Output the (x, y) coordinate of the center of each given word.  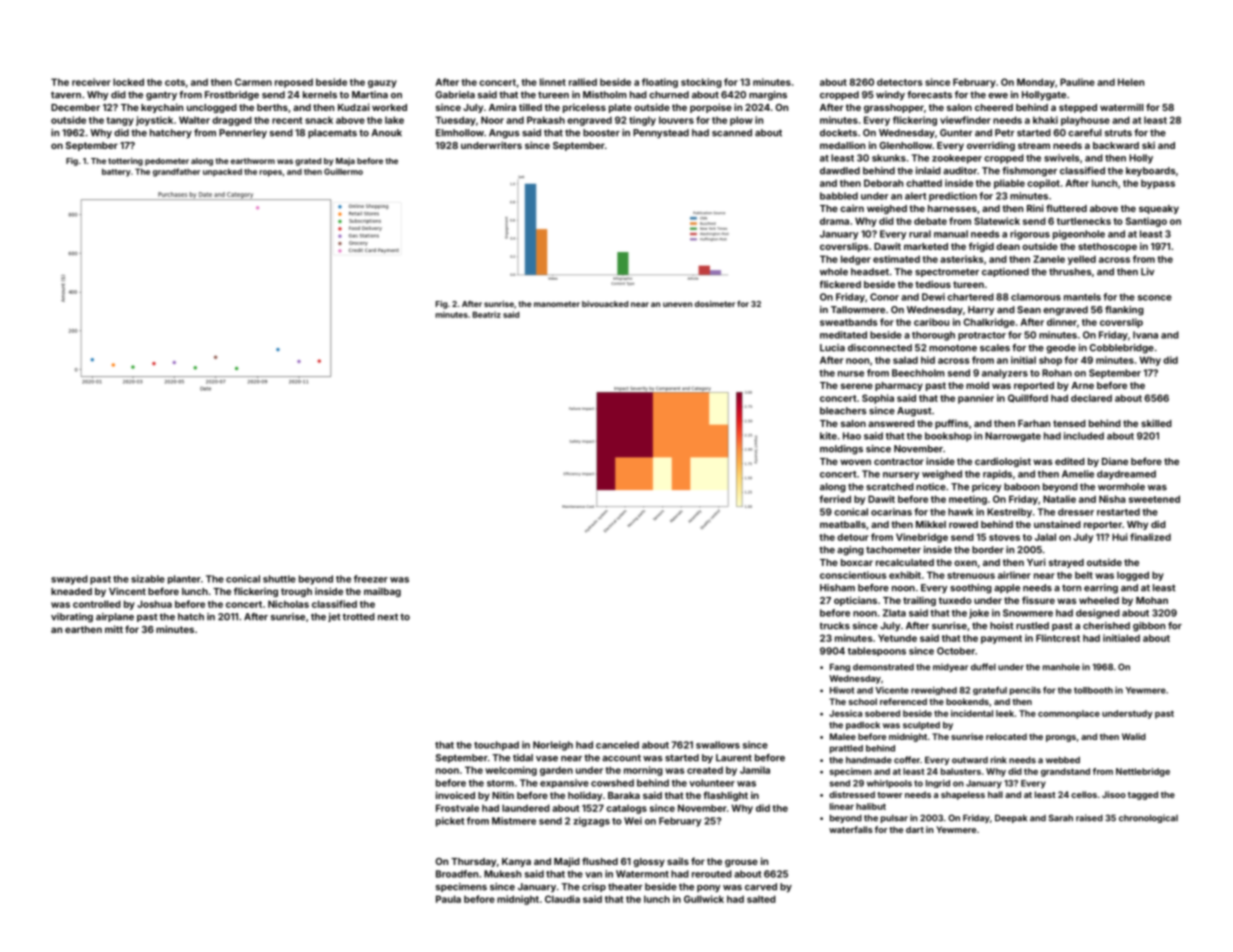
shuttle (279, 579)
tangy (120, 121)
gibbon (1149, 627)
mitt (114, 629)
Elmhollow (460, 133)
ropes (271, 173)
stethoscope (1107, 247)
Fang (840, 667)
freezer (371, 579)
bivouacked (605, 304)
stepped (1078, 108)
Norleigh (553, 746)
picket (450, 822)
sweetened (1154, 499)
